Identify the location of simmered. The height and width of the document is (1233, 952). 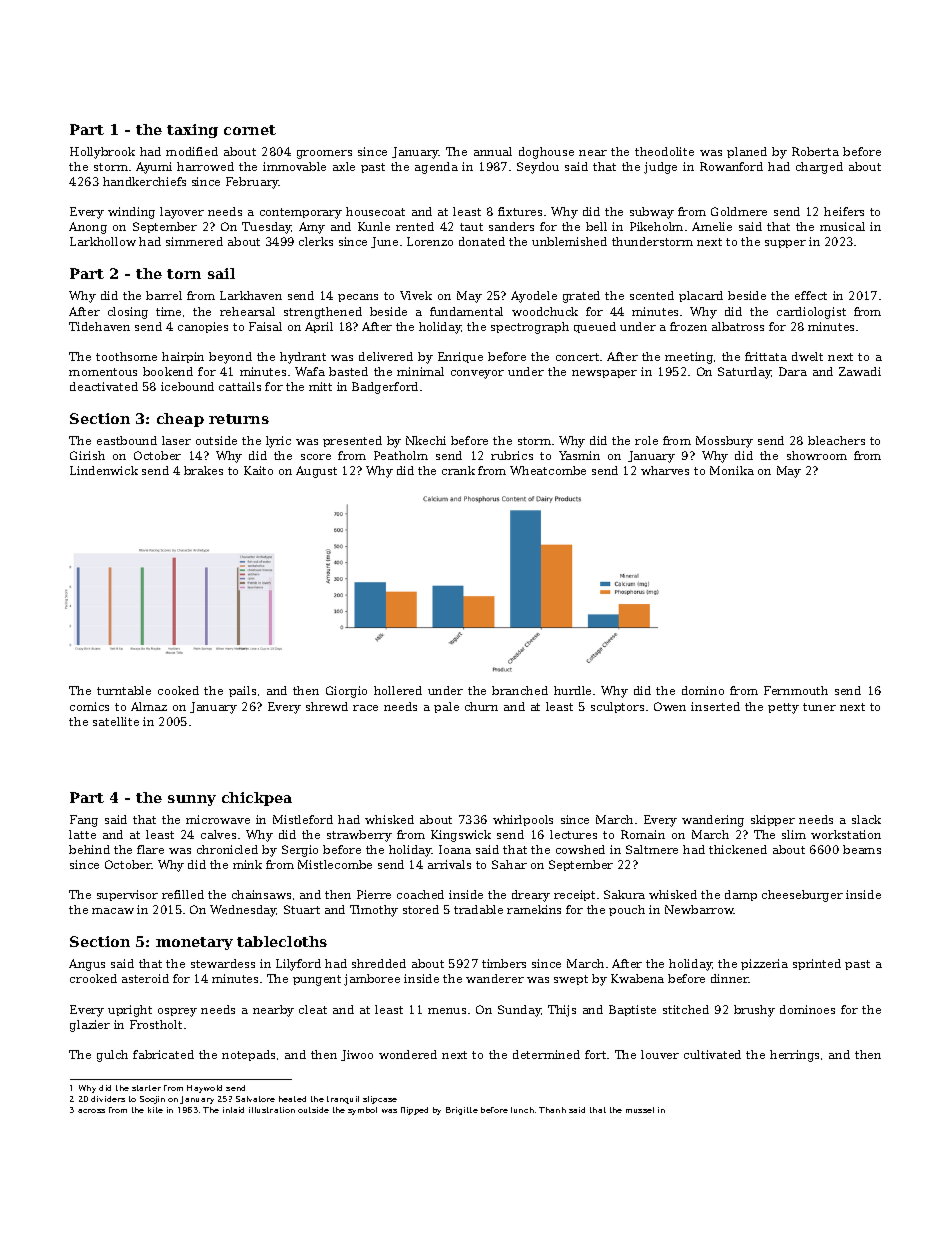
(194, 241).
